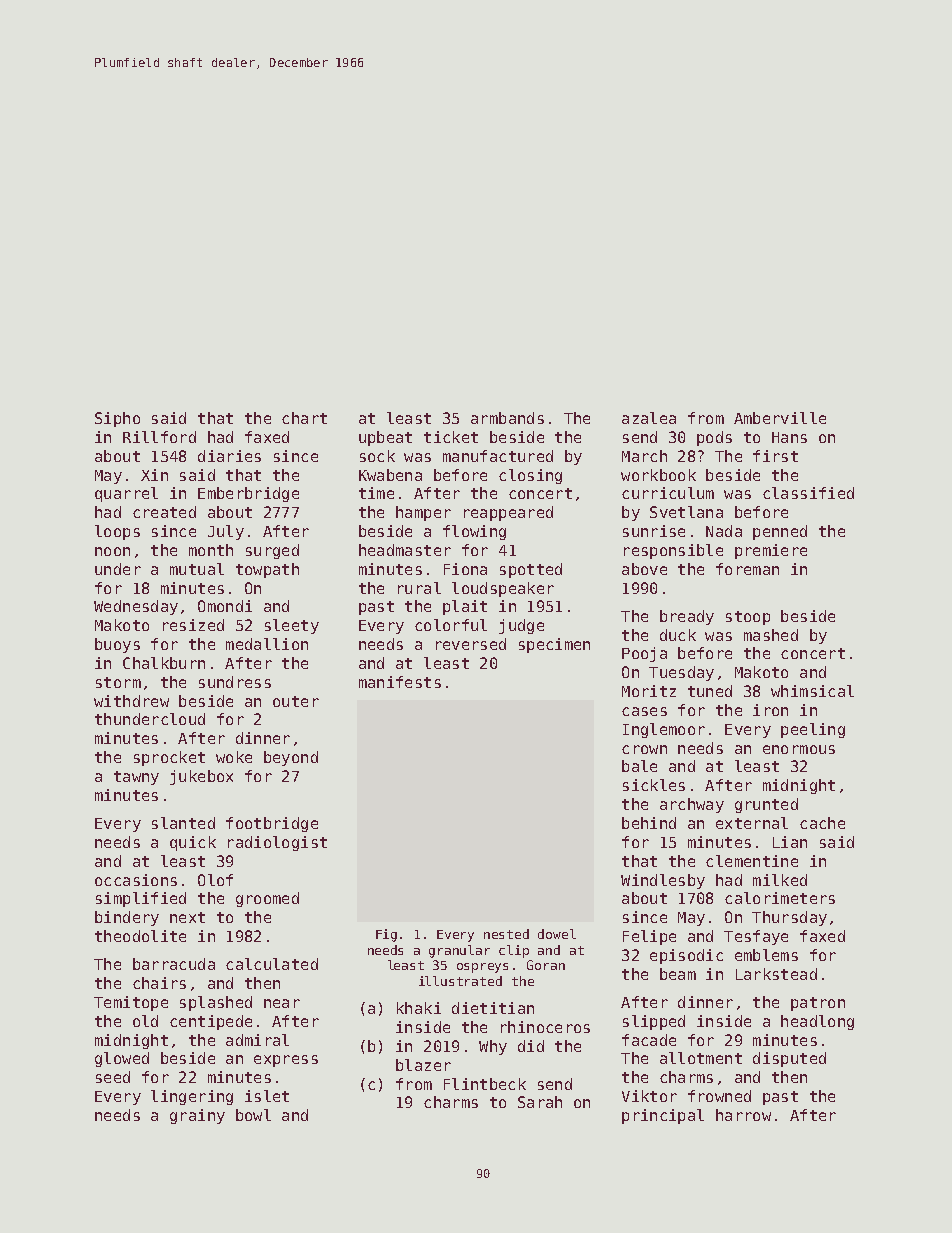  Describe the element at coordinates (540, 1102) in the screenshot. I see `Sarah` at that location.
